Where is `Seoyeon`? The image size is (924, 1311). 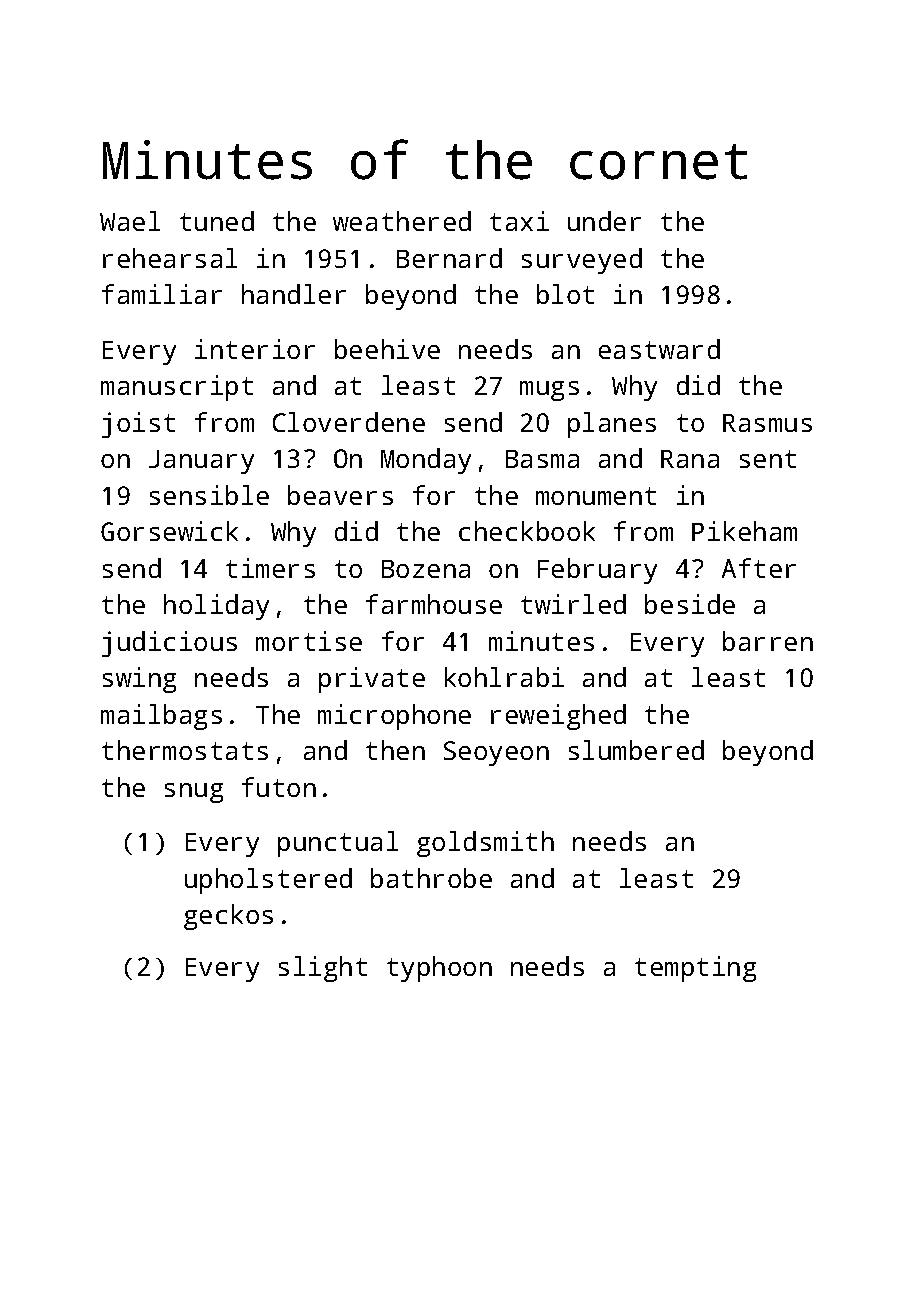
Seoyeon is located at coordinates (496, 753).
